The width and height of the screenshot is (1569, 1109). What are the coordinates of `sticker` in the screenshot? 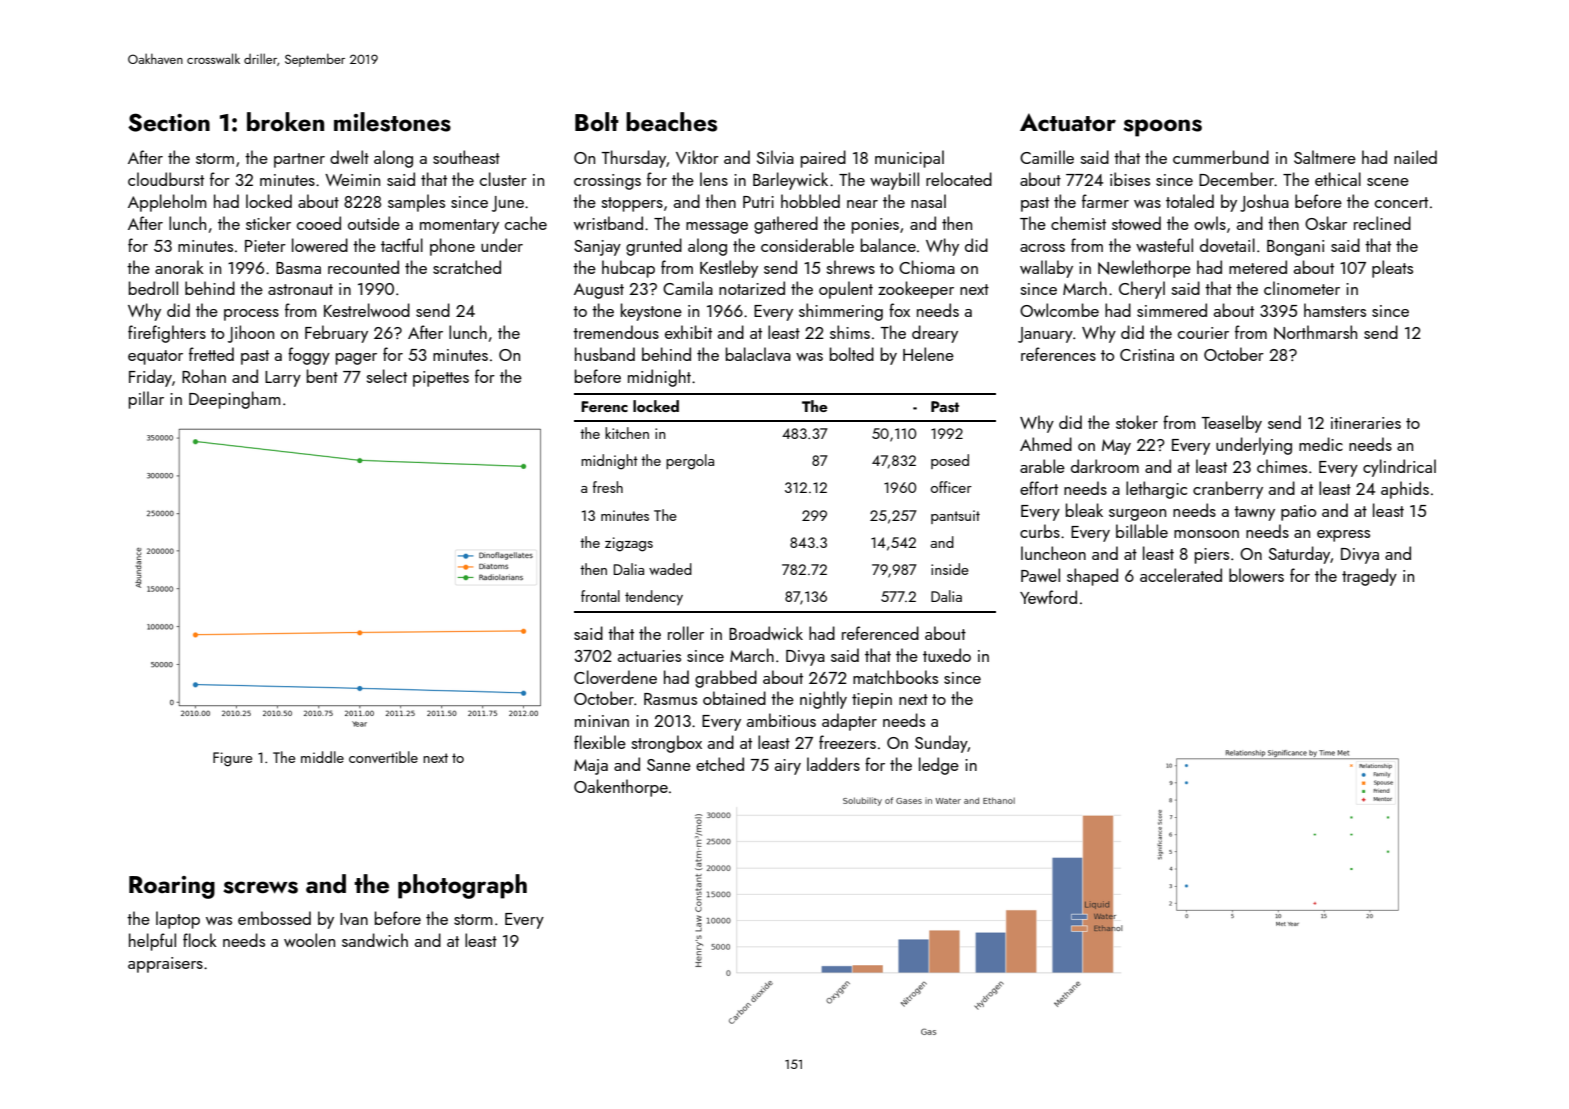 It's located at (268, 223).
